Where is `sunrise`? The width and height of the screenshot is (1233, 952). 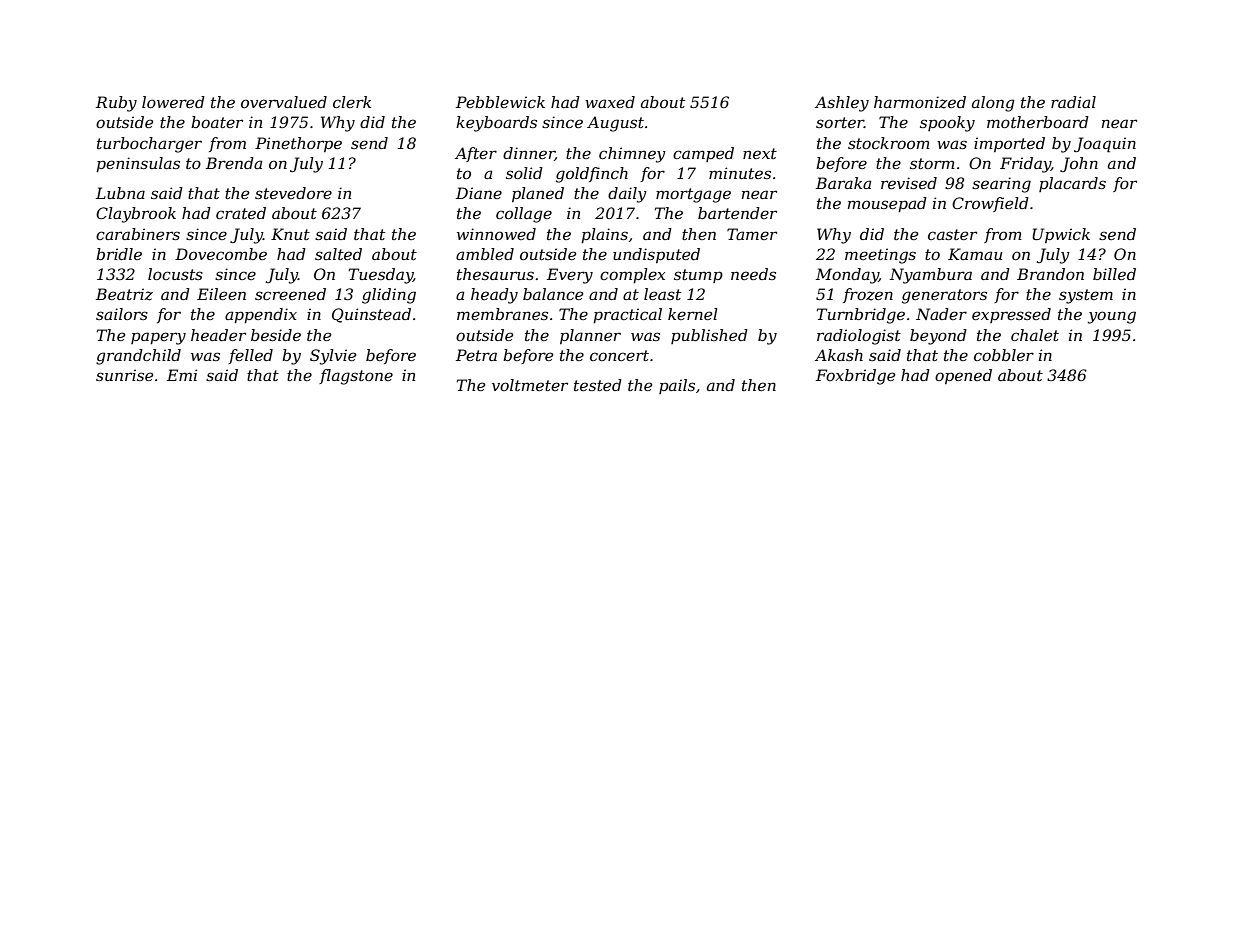 sunrise is located at coordinates (124, 375).
